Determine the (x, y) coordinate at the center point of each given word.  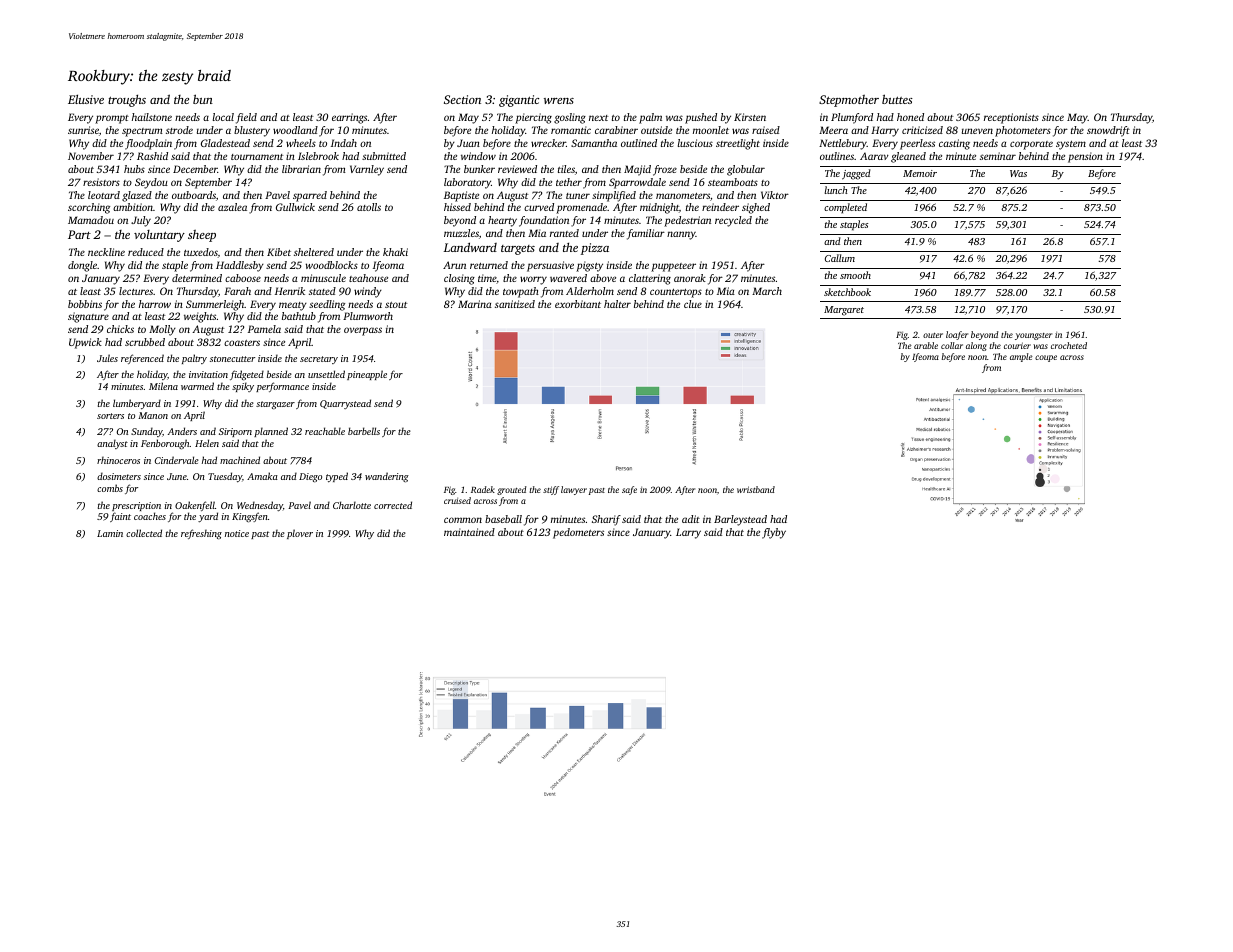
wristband (756, 489)
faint (120, 517)
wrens (559, 101)
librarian (301, 169)
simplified (614, 196)
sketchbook (847, 292)
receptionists (1011, 118)
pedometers (578, 533)
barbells (364, 431)
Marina (475, 304)
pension (1085, 157)
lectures (136, 291)
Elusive (86, 99)
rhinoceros (118, 460)
